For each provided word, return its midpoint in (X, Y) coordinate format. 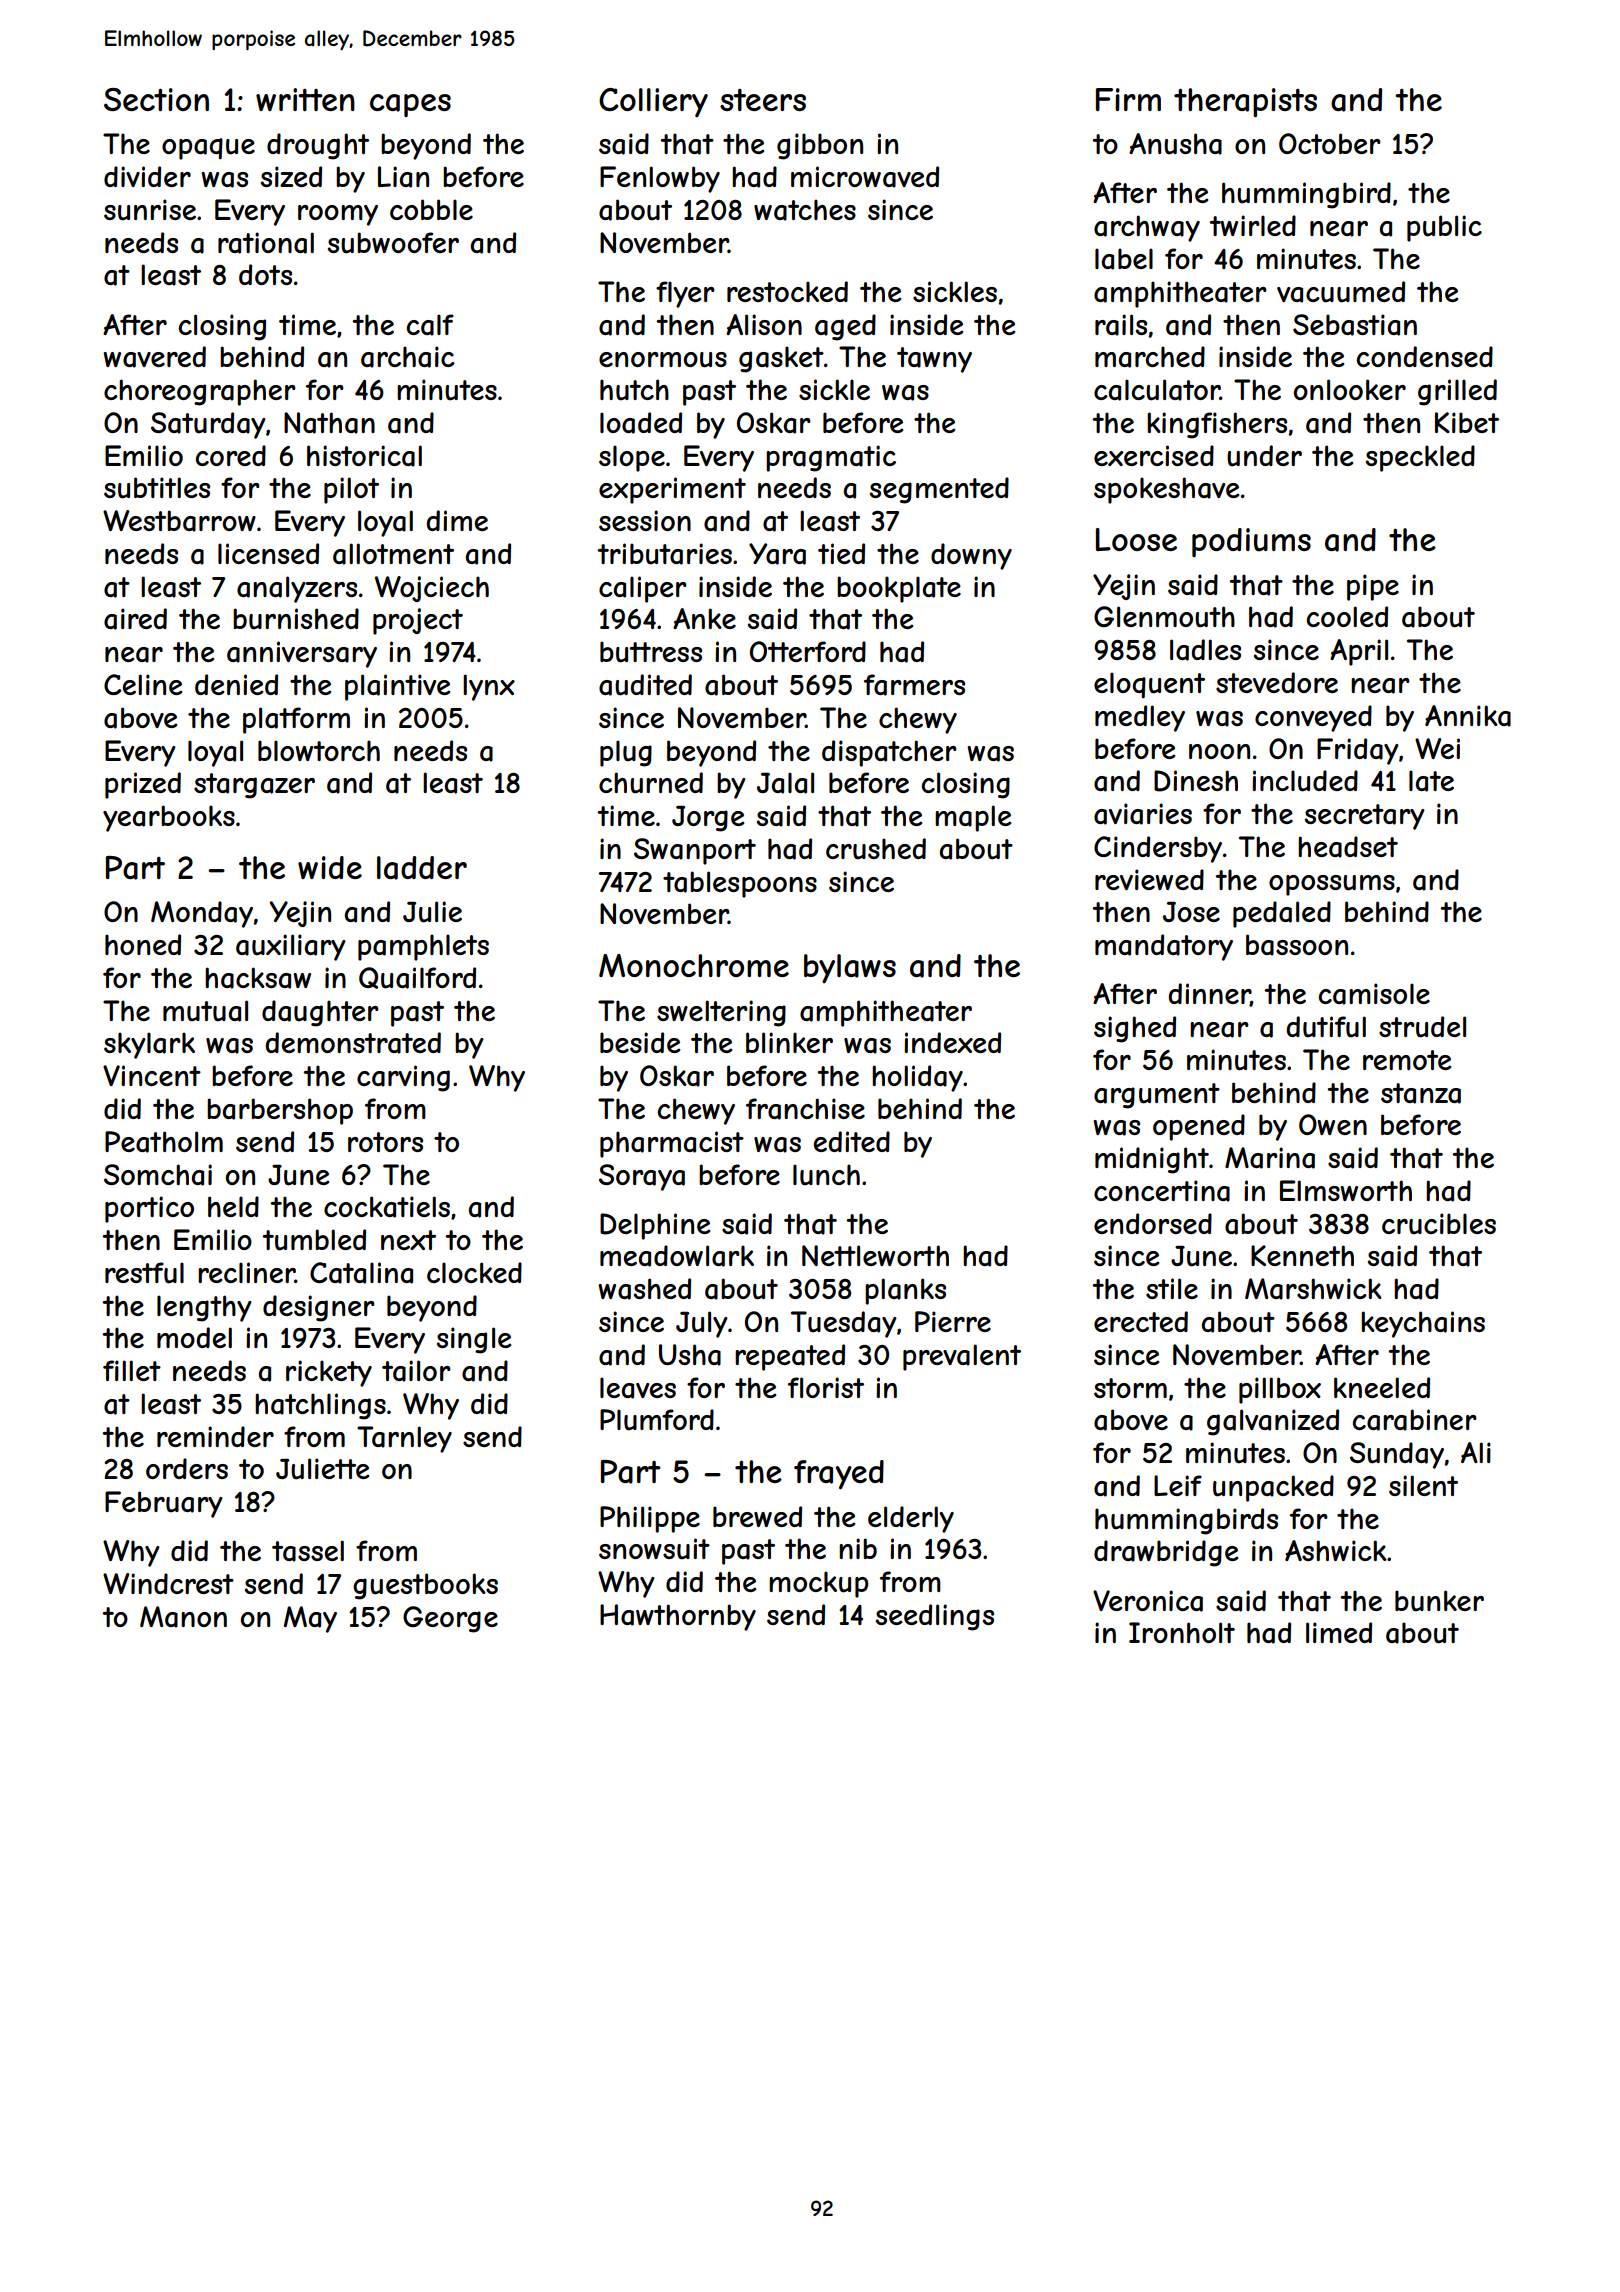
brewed (757, 1516)
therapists (1245, 102)
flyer (685, 294)
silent (1423, 1485)
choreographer (200, 392)
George (450, 1619)
